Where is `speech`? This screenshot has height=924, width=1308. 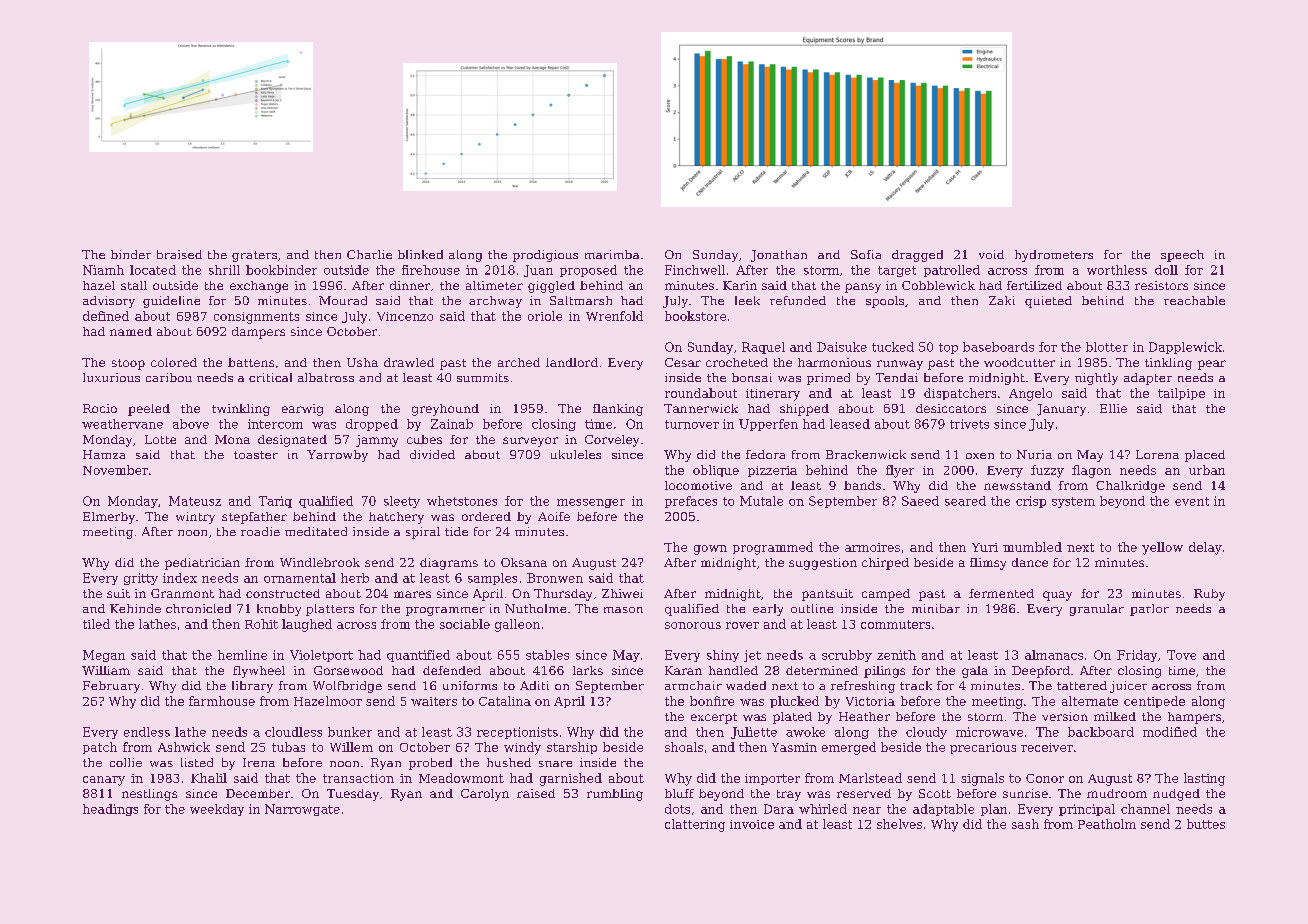 speech is located at coordinates (1182, 256).
